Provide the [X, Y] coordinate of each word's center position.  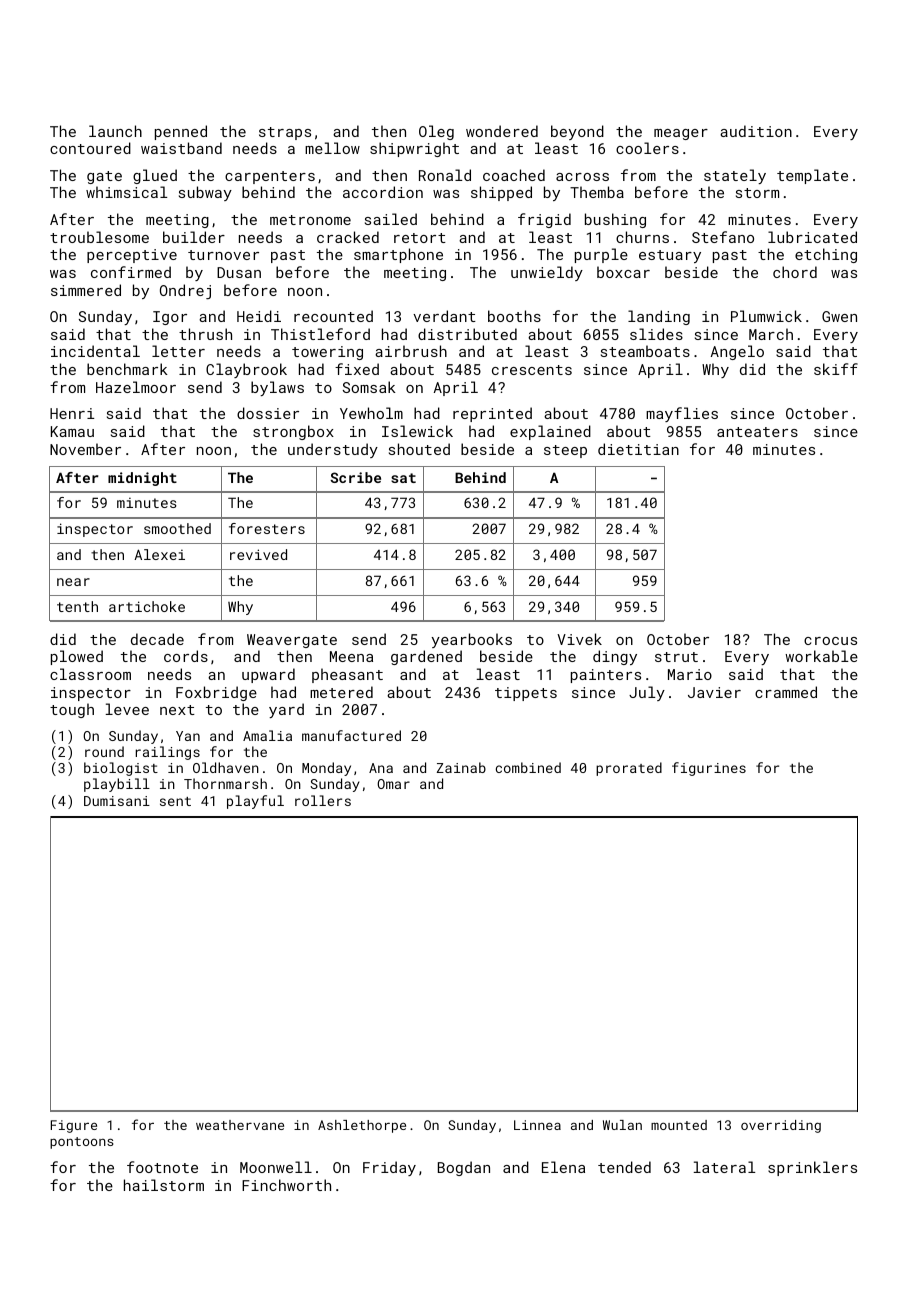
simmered [86, 290]
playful [255, 802]
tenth [77, 606]
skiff [836, 369]
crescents [532, 370]
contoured [90, 148]
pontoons [82, 1143]
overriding [781, 1126]
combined [528, 767]
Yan [188, 736]
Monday [326, 769]
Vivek [579, 639]
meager [681, 134]
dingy [615, 657]
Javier [714, 692]
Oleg [436, 132]
